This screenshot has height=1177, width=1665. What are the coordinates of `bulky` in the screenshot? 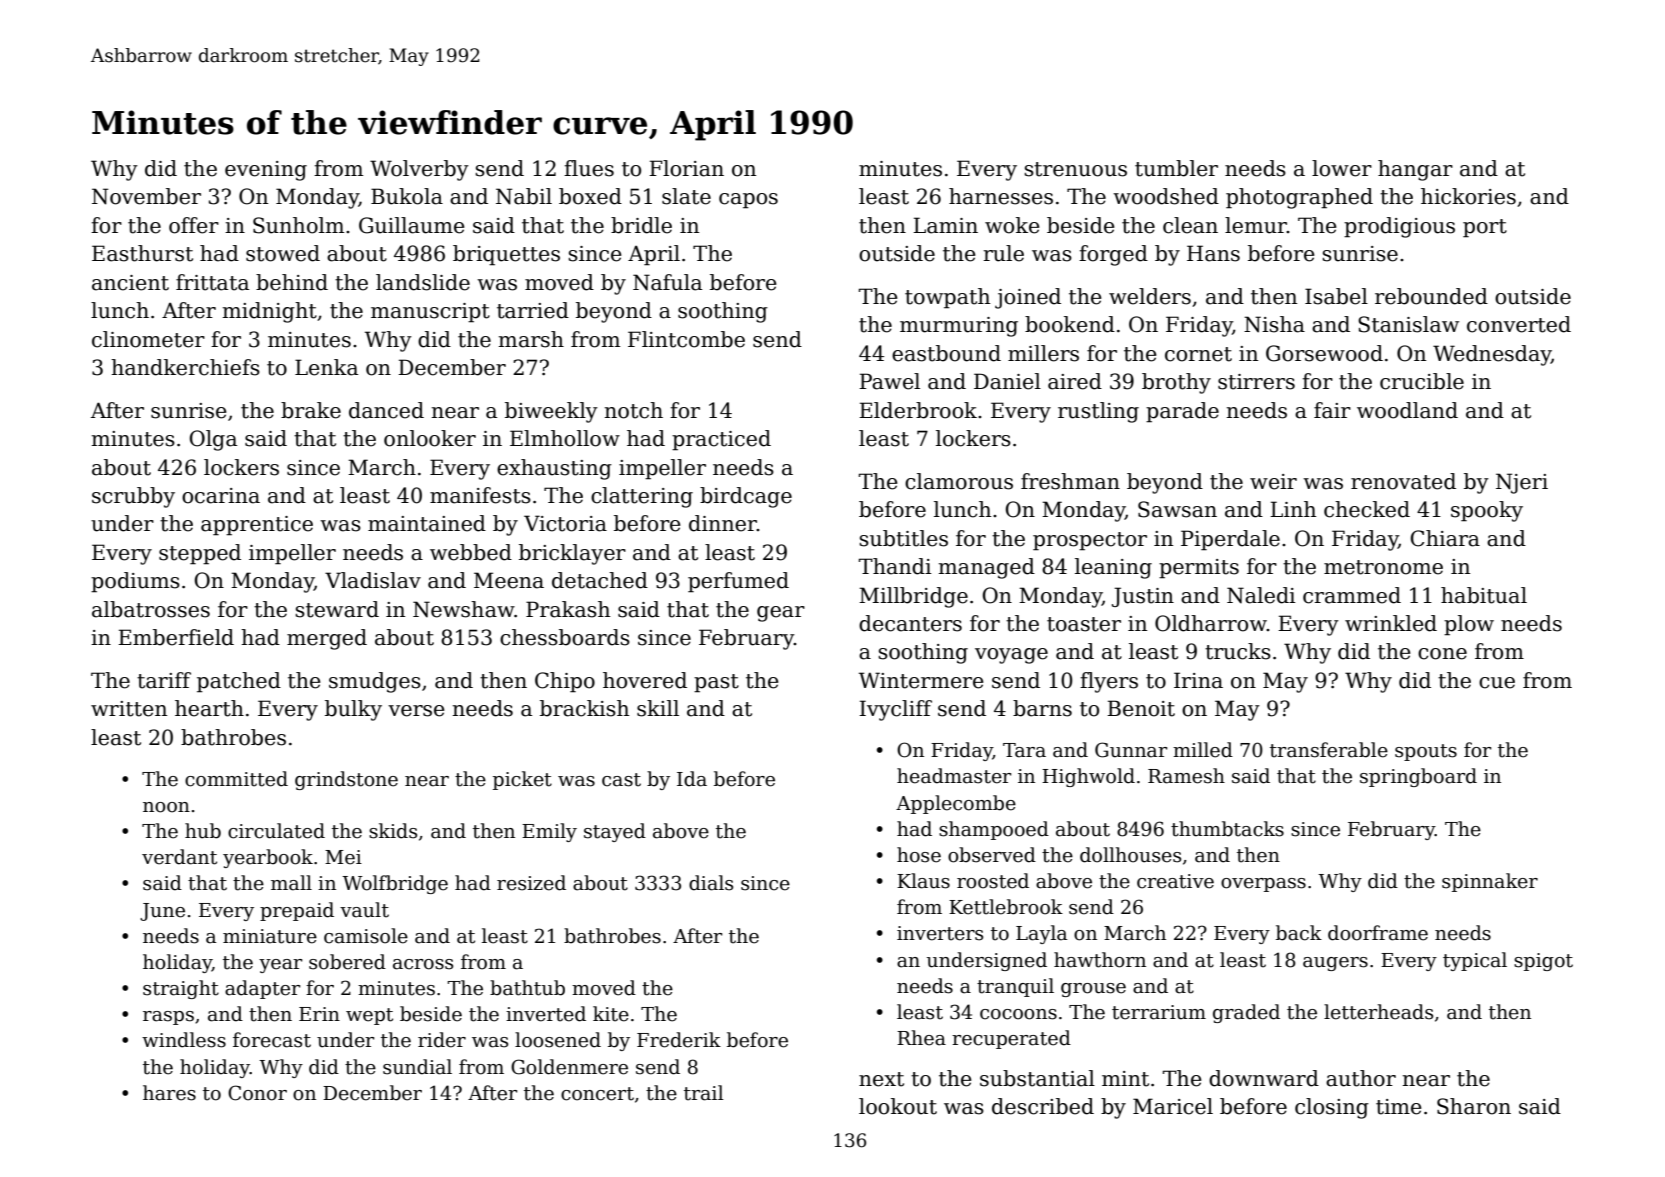 It's located at (353, 710).
